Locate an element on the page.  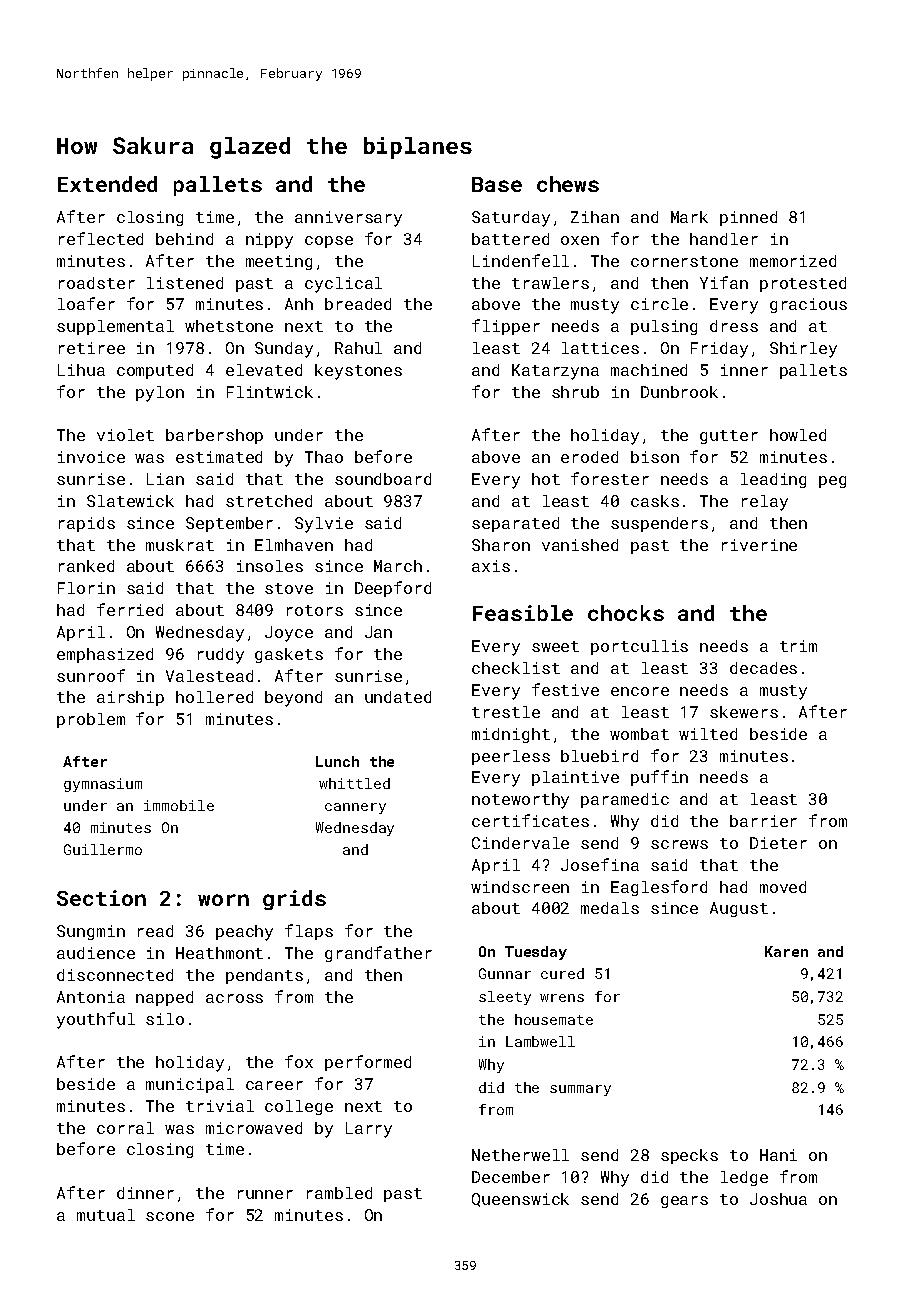
Karen is located at coordinates (786, 951).
